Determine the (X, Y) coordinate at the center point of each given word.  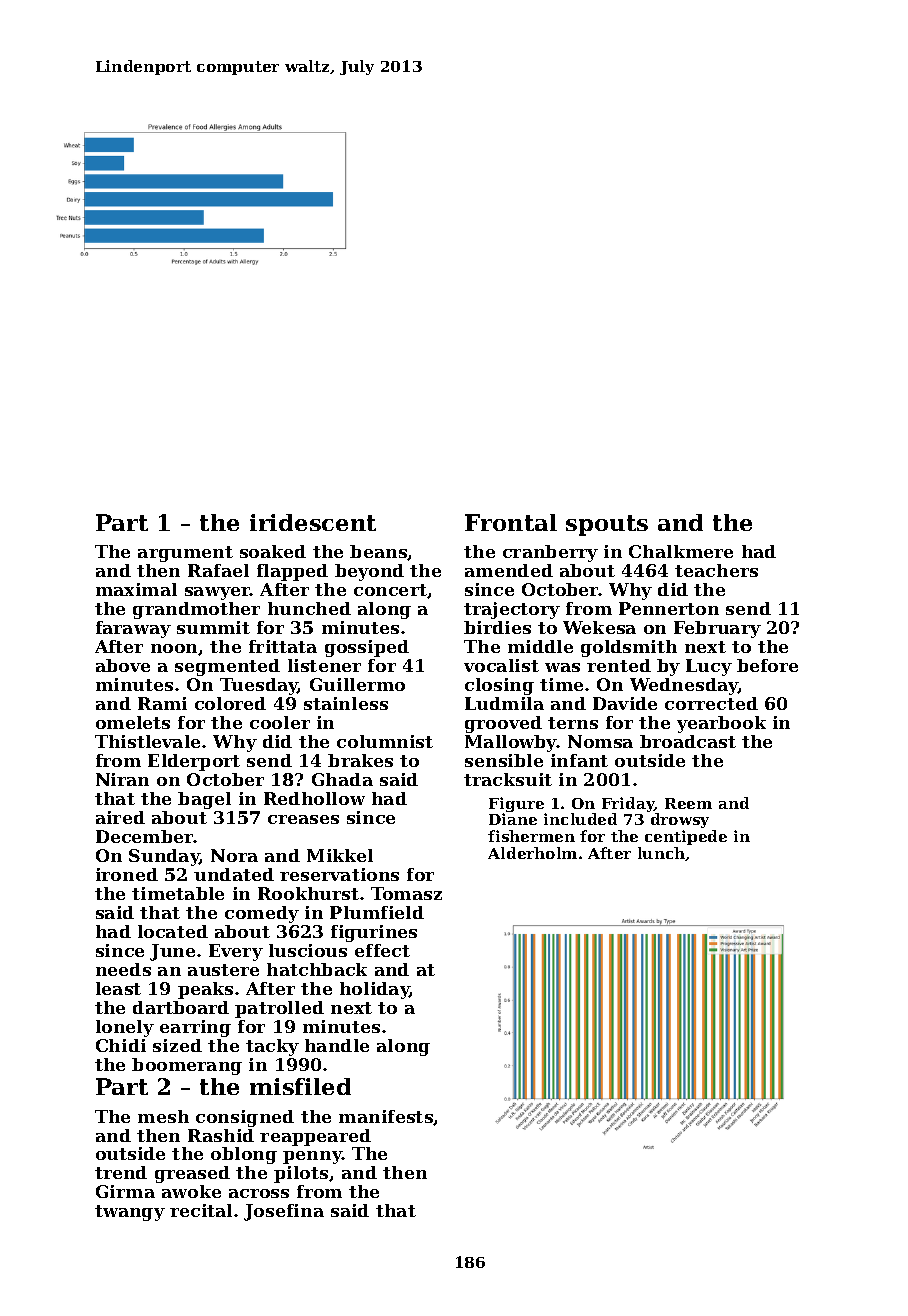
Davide (625, 703)
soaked (273, 551)
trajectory (512, 610)
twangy (130, 1213)
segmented (227, 667)
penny (312, 1157)
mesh (163, 1116)
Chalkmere (681, 551)
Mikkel (340, 855)
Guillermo (357, 684)
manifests (386, 1117)
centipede (686, 837)
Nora (234, 855)
